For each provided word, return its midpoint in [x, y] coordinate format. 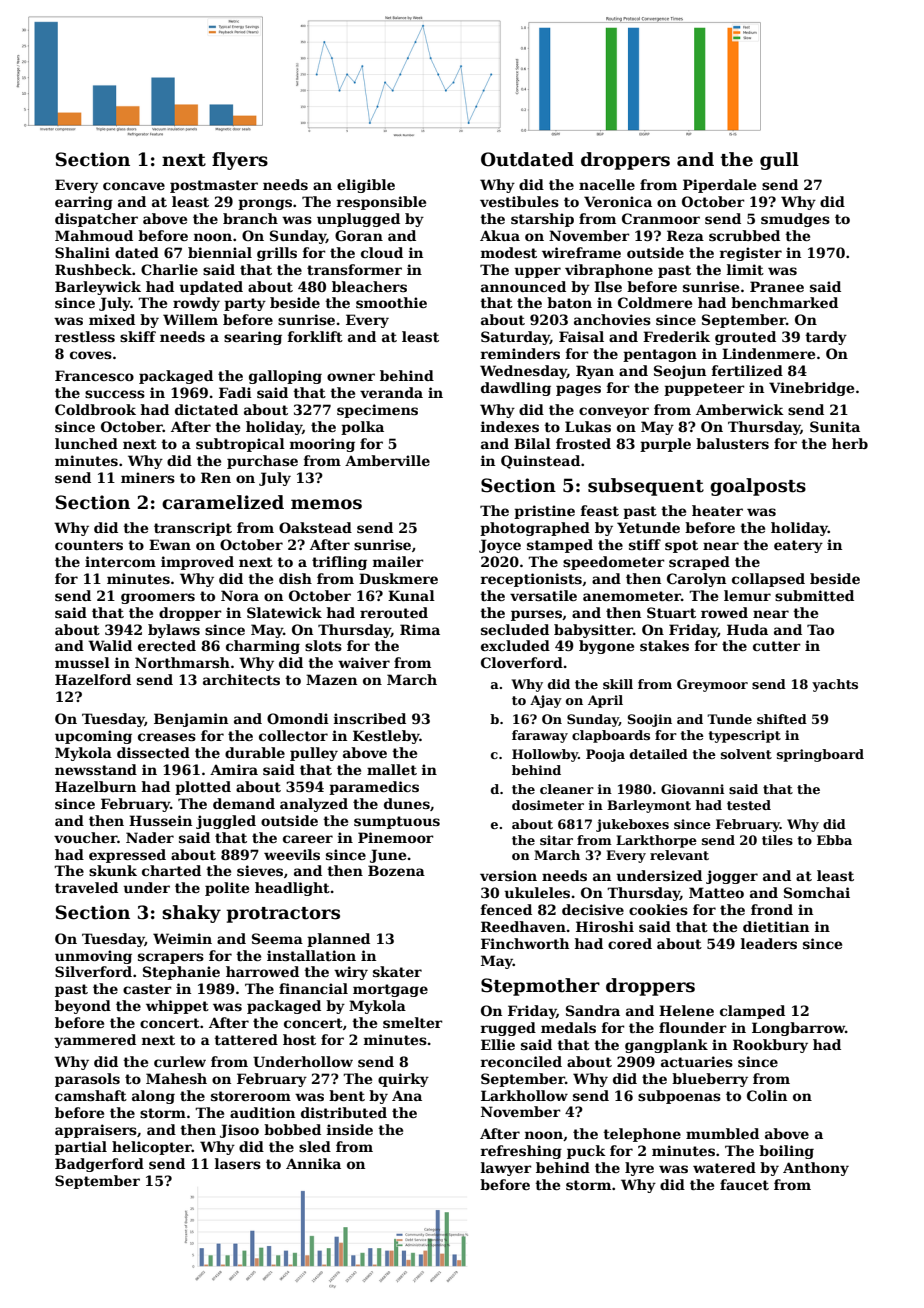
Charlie [169, 269]
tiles [777, 840]
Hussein [160, 820]
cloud [382, 252]
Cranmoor [661, 218]
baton [569, 302]
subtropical [240, 445]
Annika [313, 1163]
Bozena [396, 870]
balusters [732, 443]
